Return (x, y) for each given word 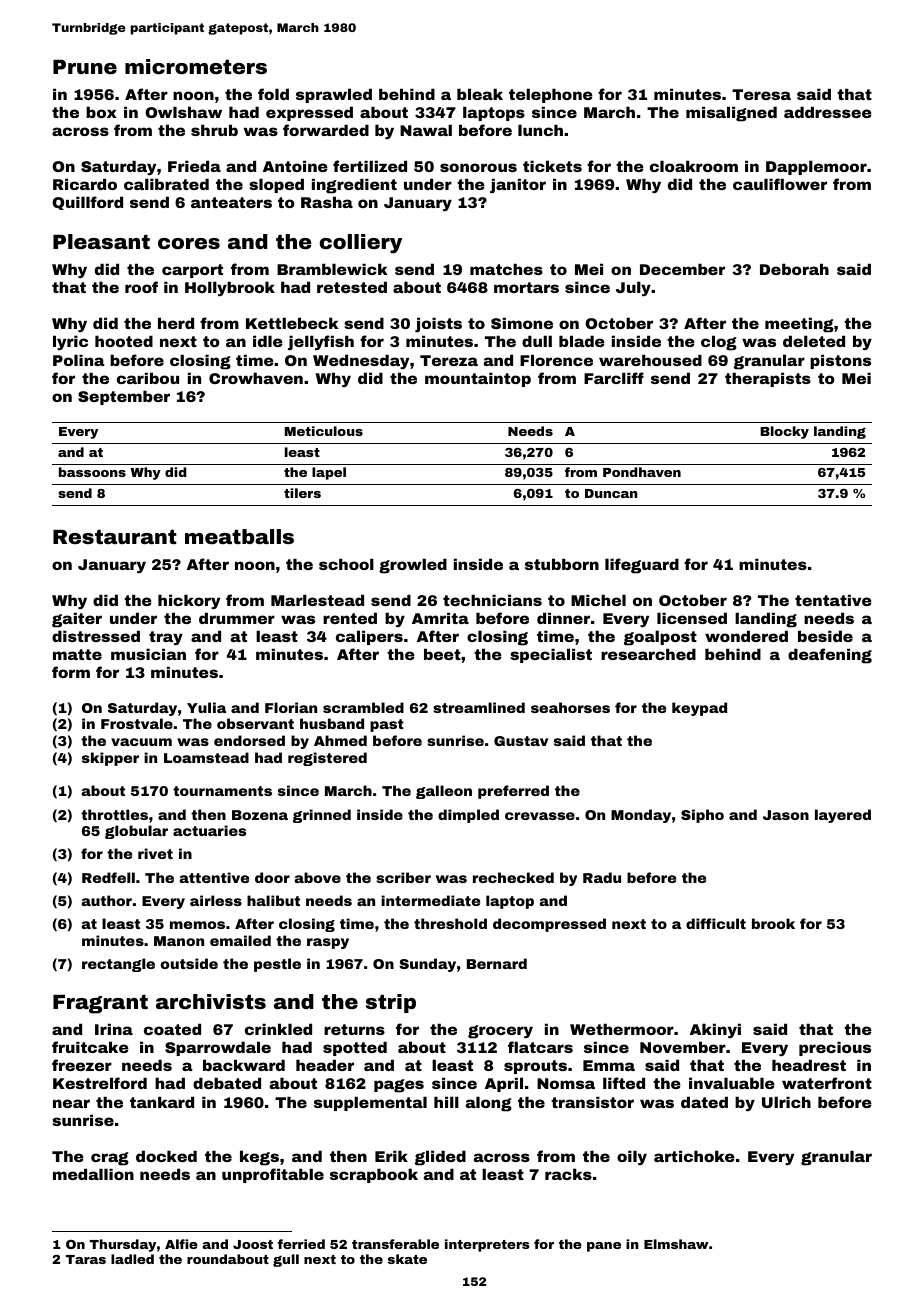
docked (166, 1156)
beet (442, 654)
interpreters (487, 1245)
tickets (552, 166)
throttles (114, 814)
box (101, 112)
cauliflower (780, 184)
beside (825, 636)
